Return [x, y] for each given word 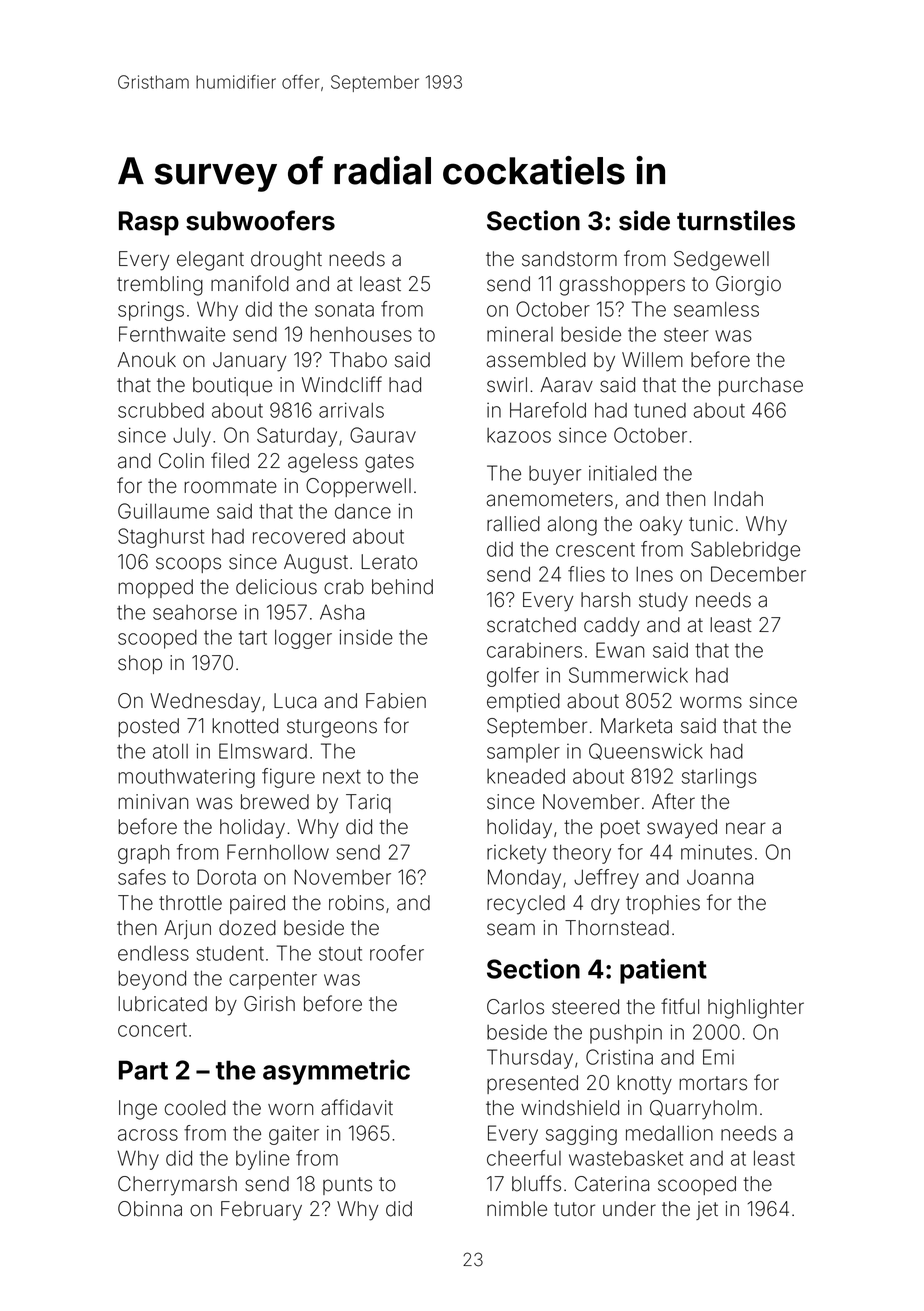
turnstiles [736, 220]
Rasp [149, 223]
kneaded [526, 776]
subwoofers [260, 220]
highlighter [756, 1009]
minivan [153, 802]
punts [347, 1186]
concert [152, 1030]
